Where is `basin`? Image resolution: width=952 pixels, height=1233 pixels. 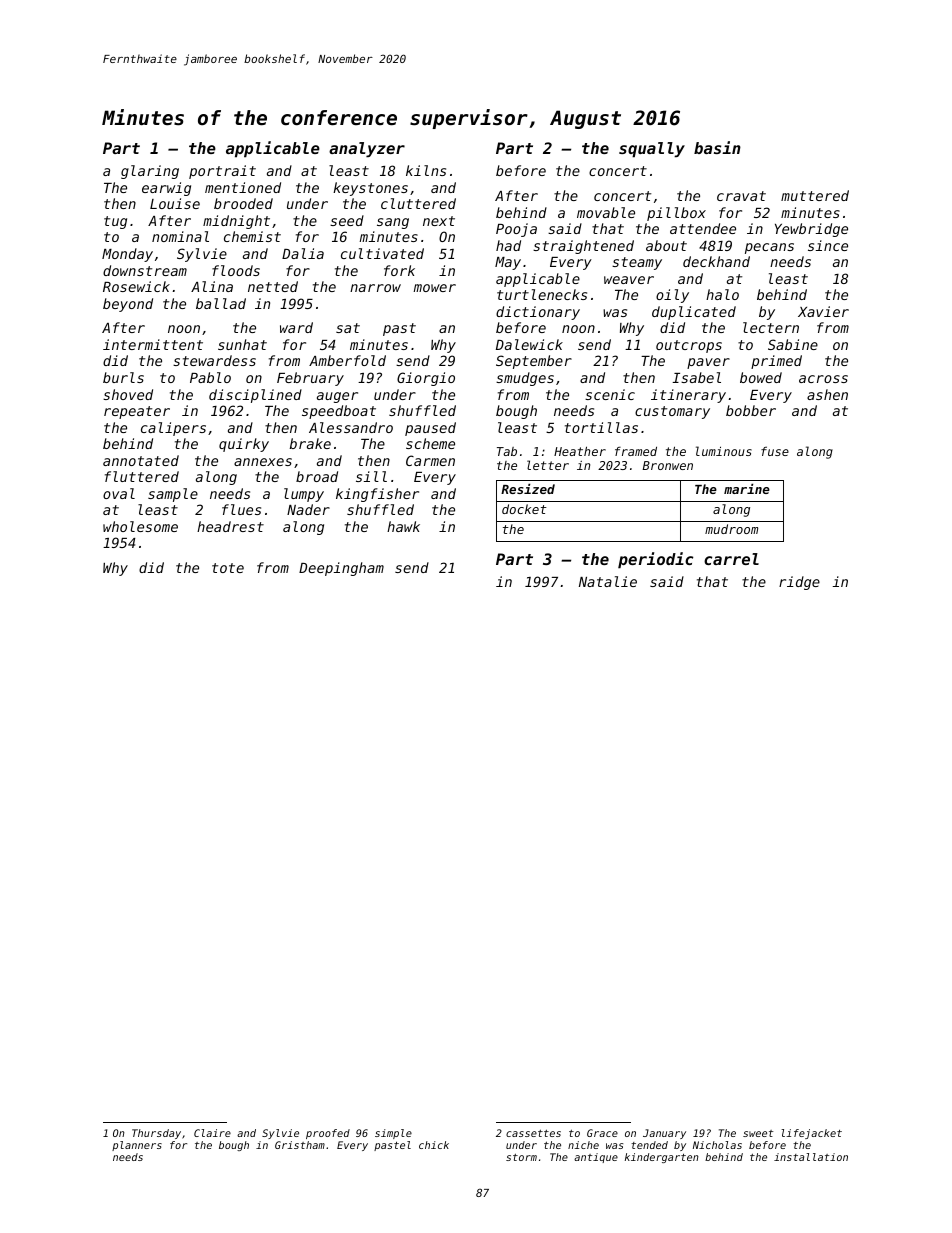
basin is located at coordinates (717, 147).
